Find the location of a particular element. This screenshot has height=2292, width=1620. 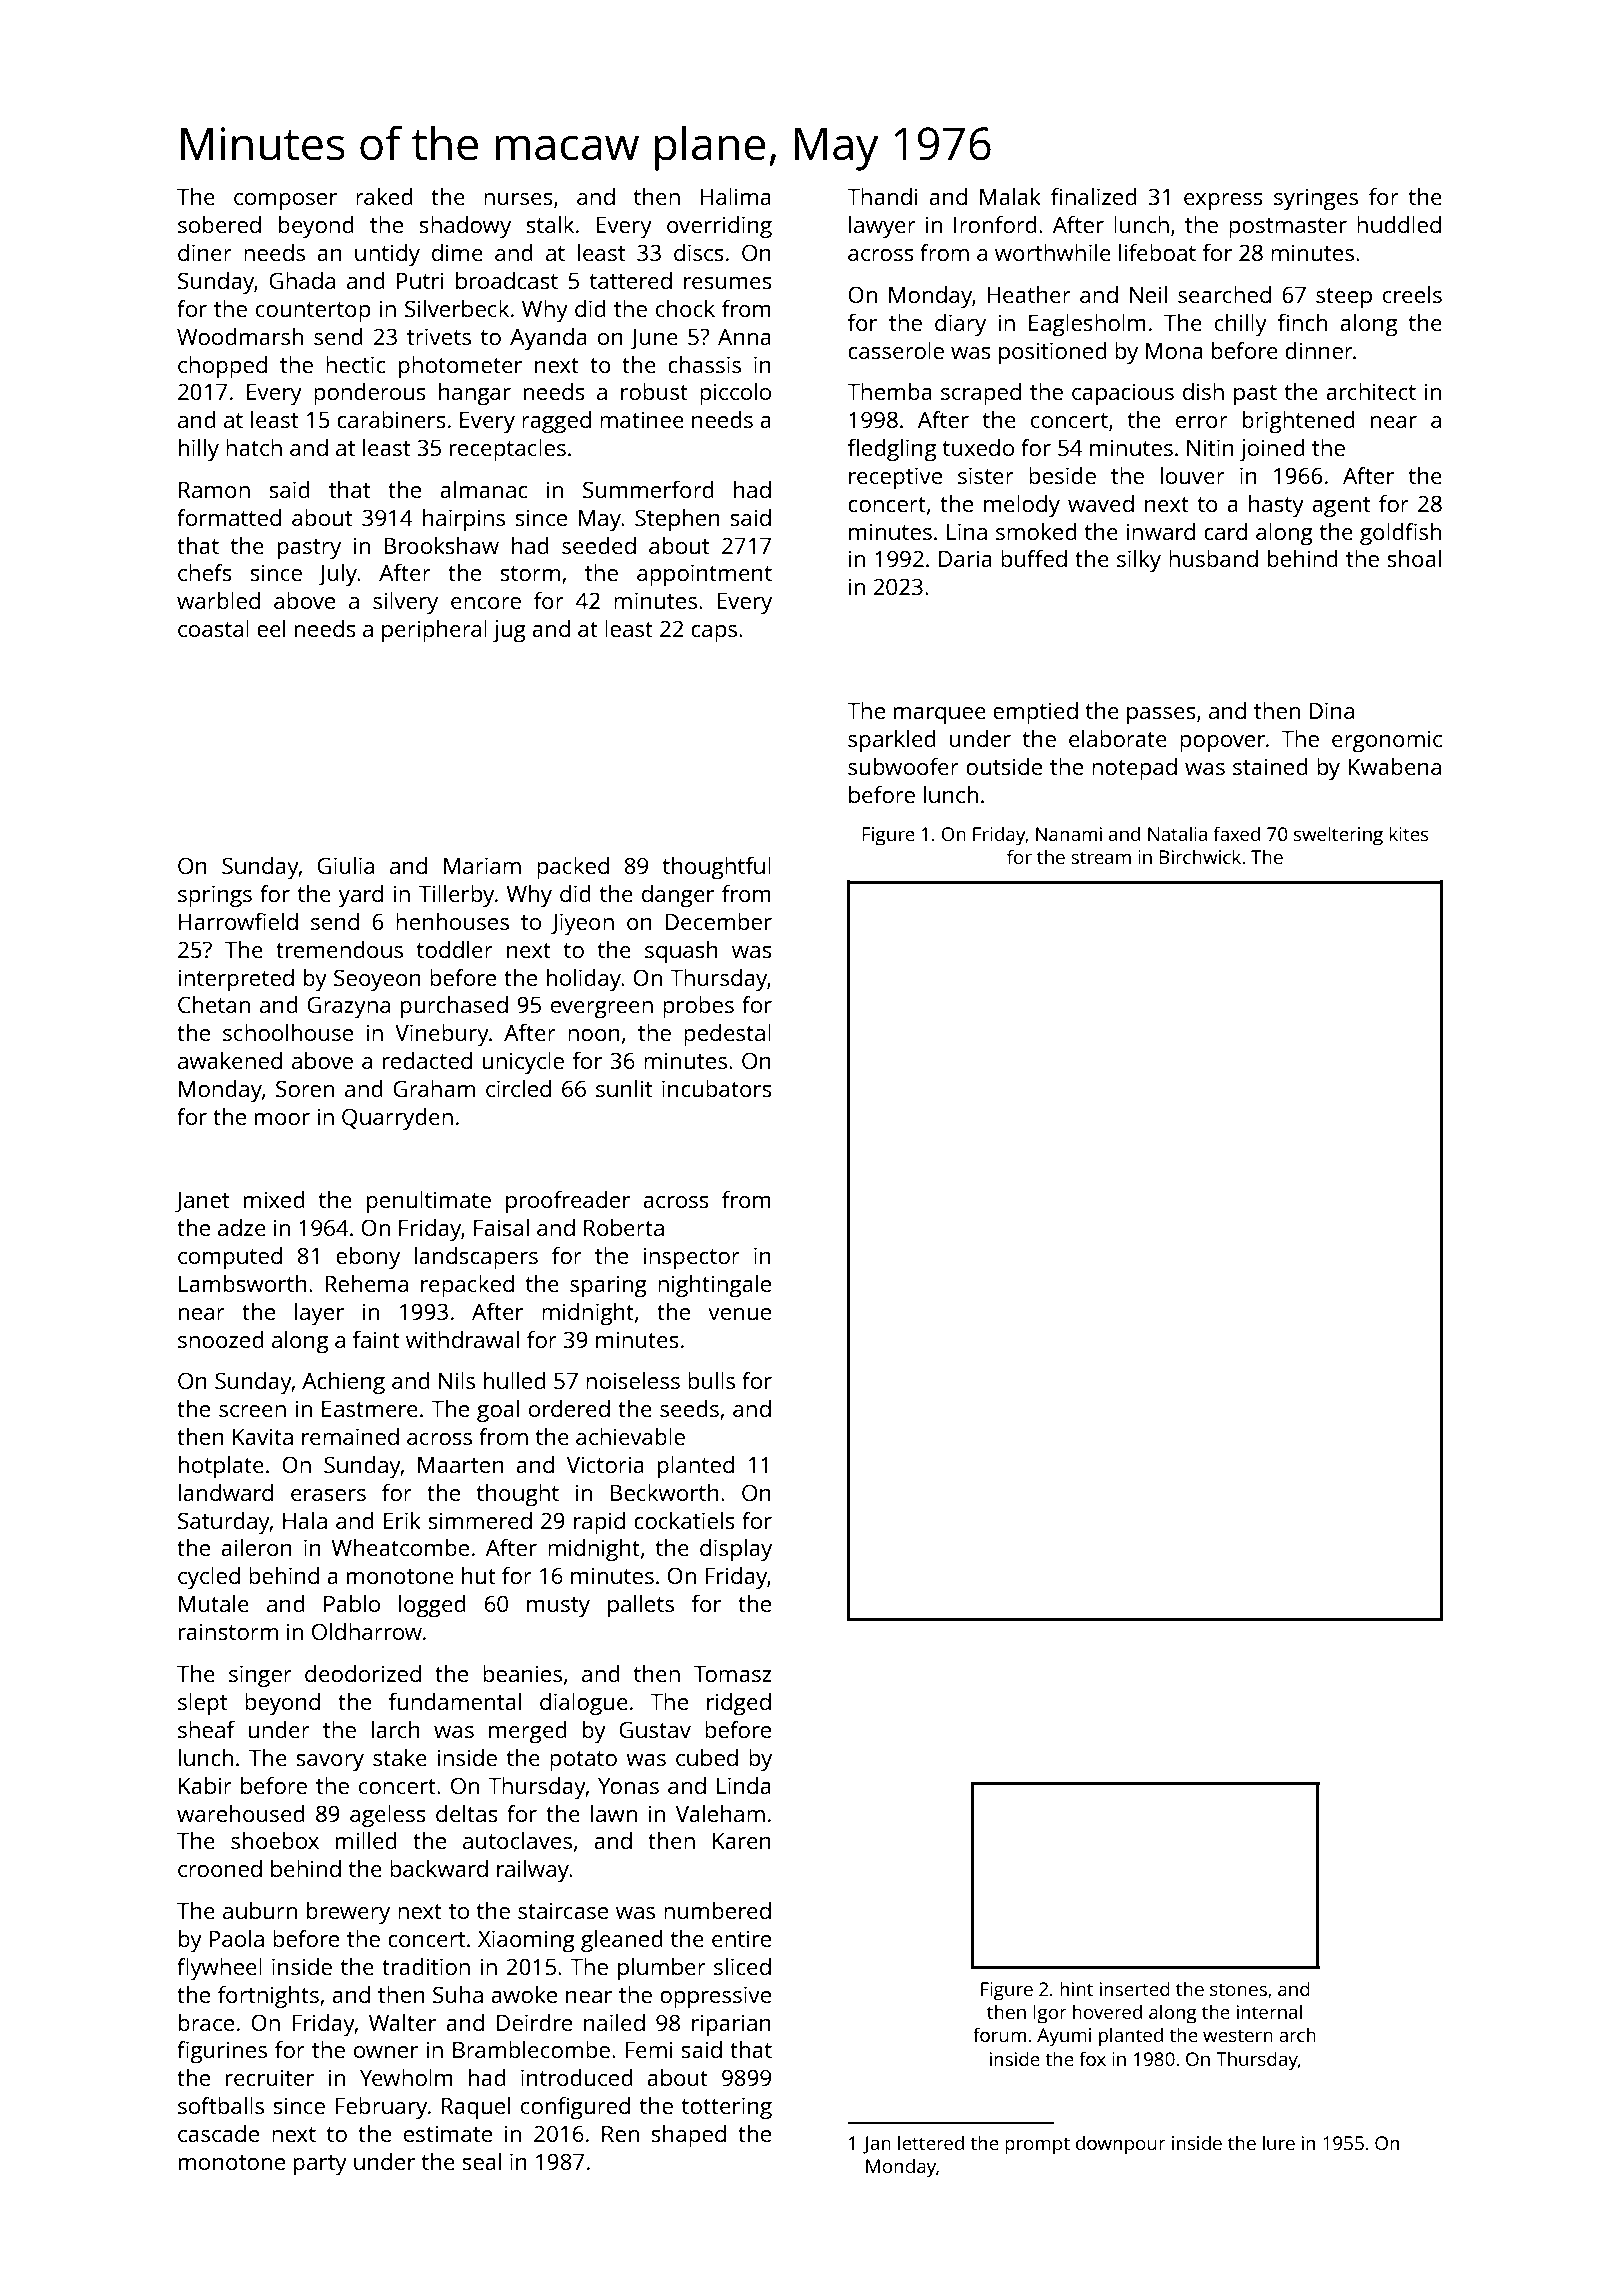

Mutale is located at coordinates (214, 1603).
